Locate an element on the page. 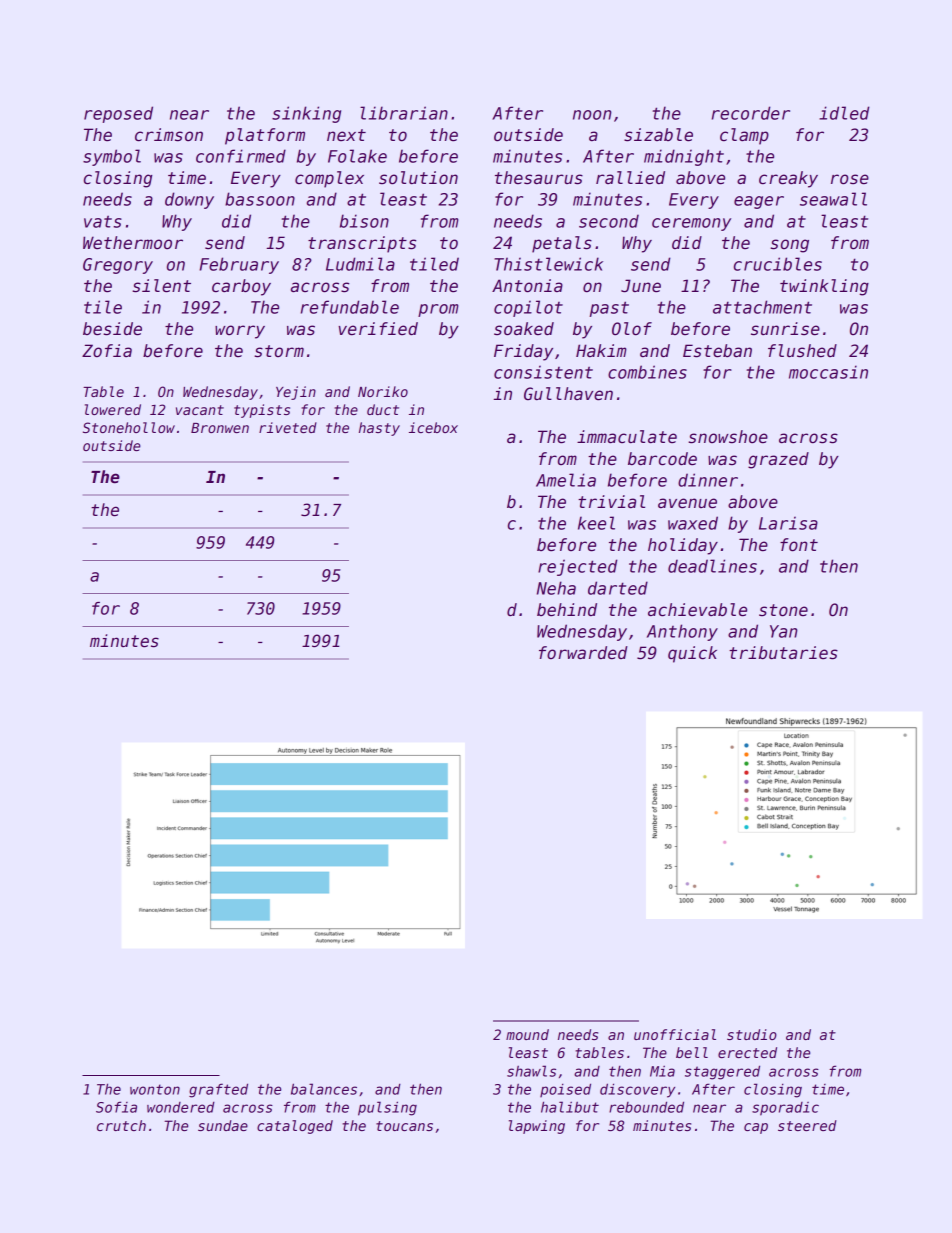 The height and width of the image is (1233, 952). studio is located at coordinates (752, 1034).
